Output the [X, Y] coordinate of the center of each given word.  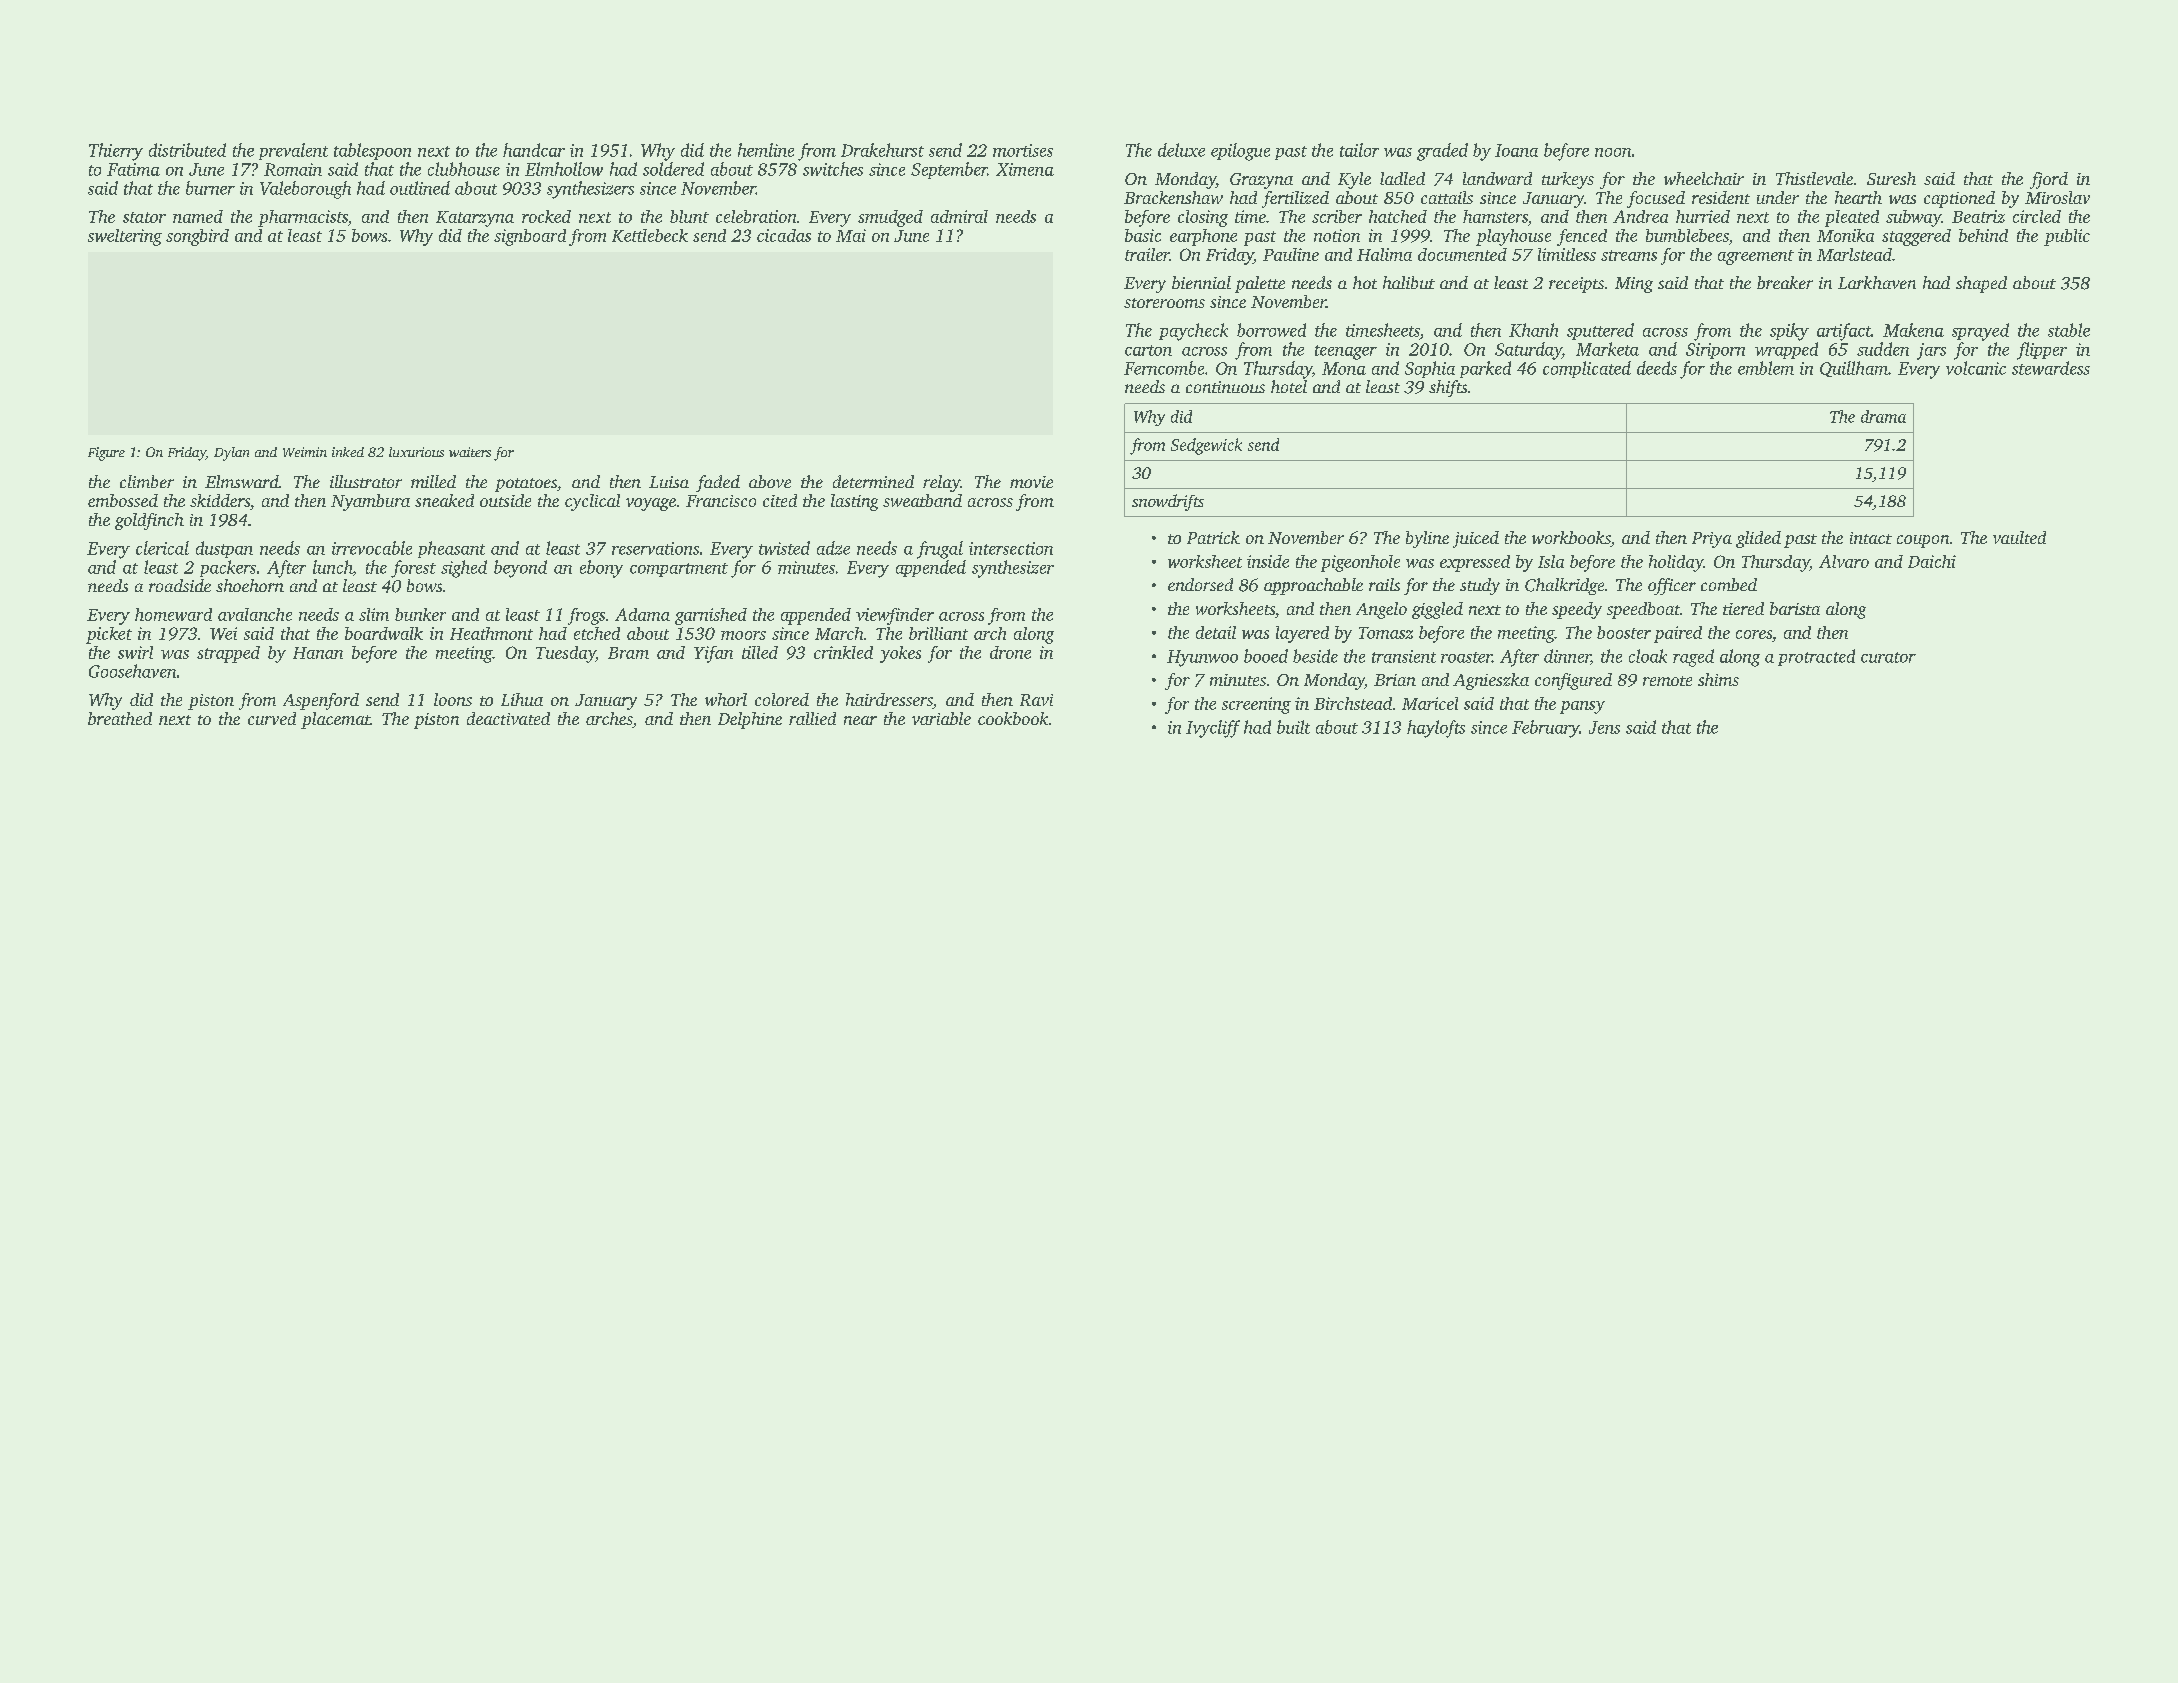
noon [1613, 152]
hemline [766, 150]
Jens [1604, 727]
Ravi [1036, 700]
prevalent [293, 151]
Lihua [522, 699]
